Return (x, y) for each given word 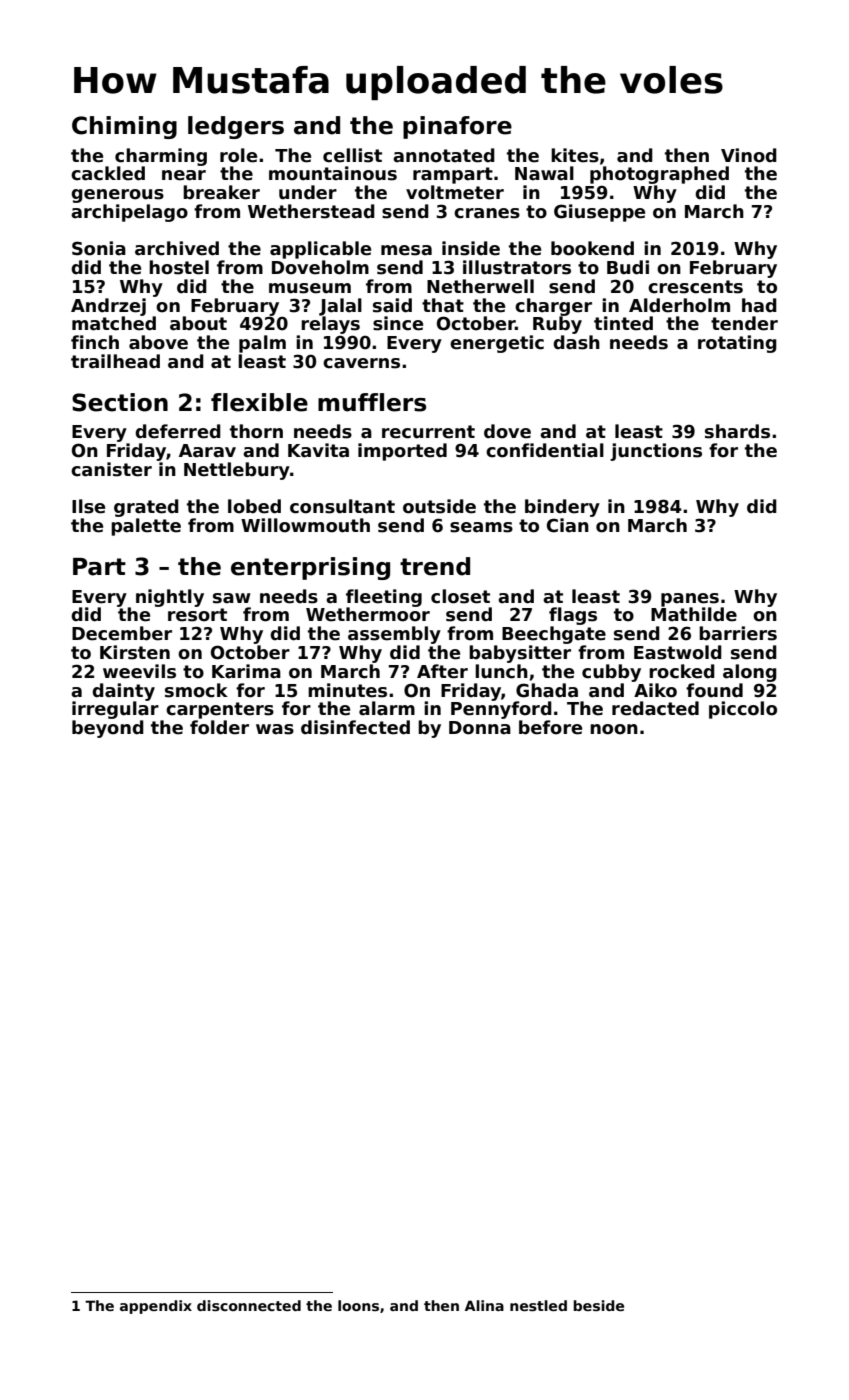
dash (576, 342)
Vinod (749, 155)
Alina (484, 1305)
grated (146, 508)
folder (219, 727)
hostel (179, 267)
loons (358, 1305)
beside (598, 1305)
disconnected (249, 1305)
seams (481, 527)
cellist (352, 155)
